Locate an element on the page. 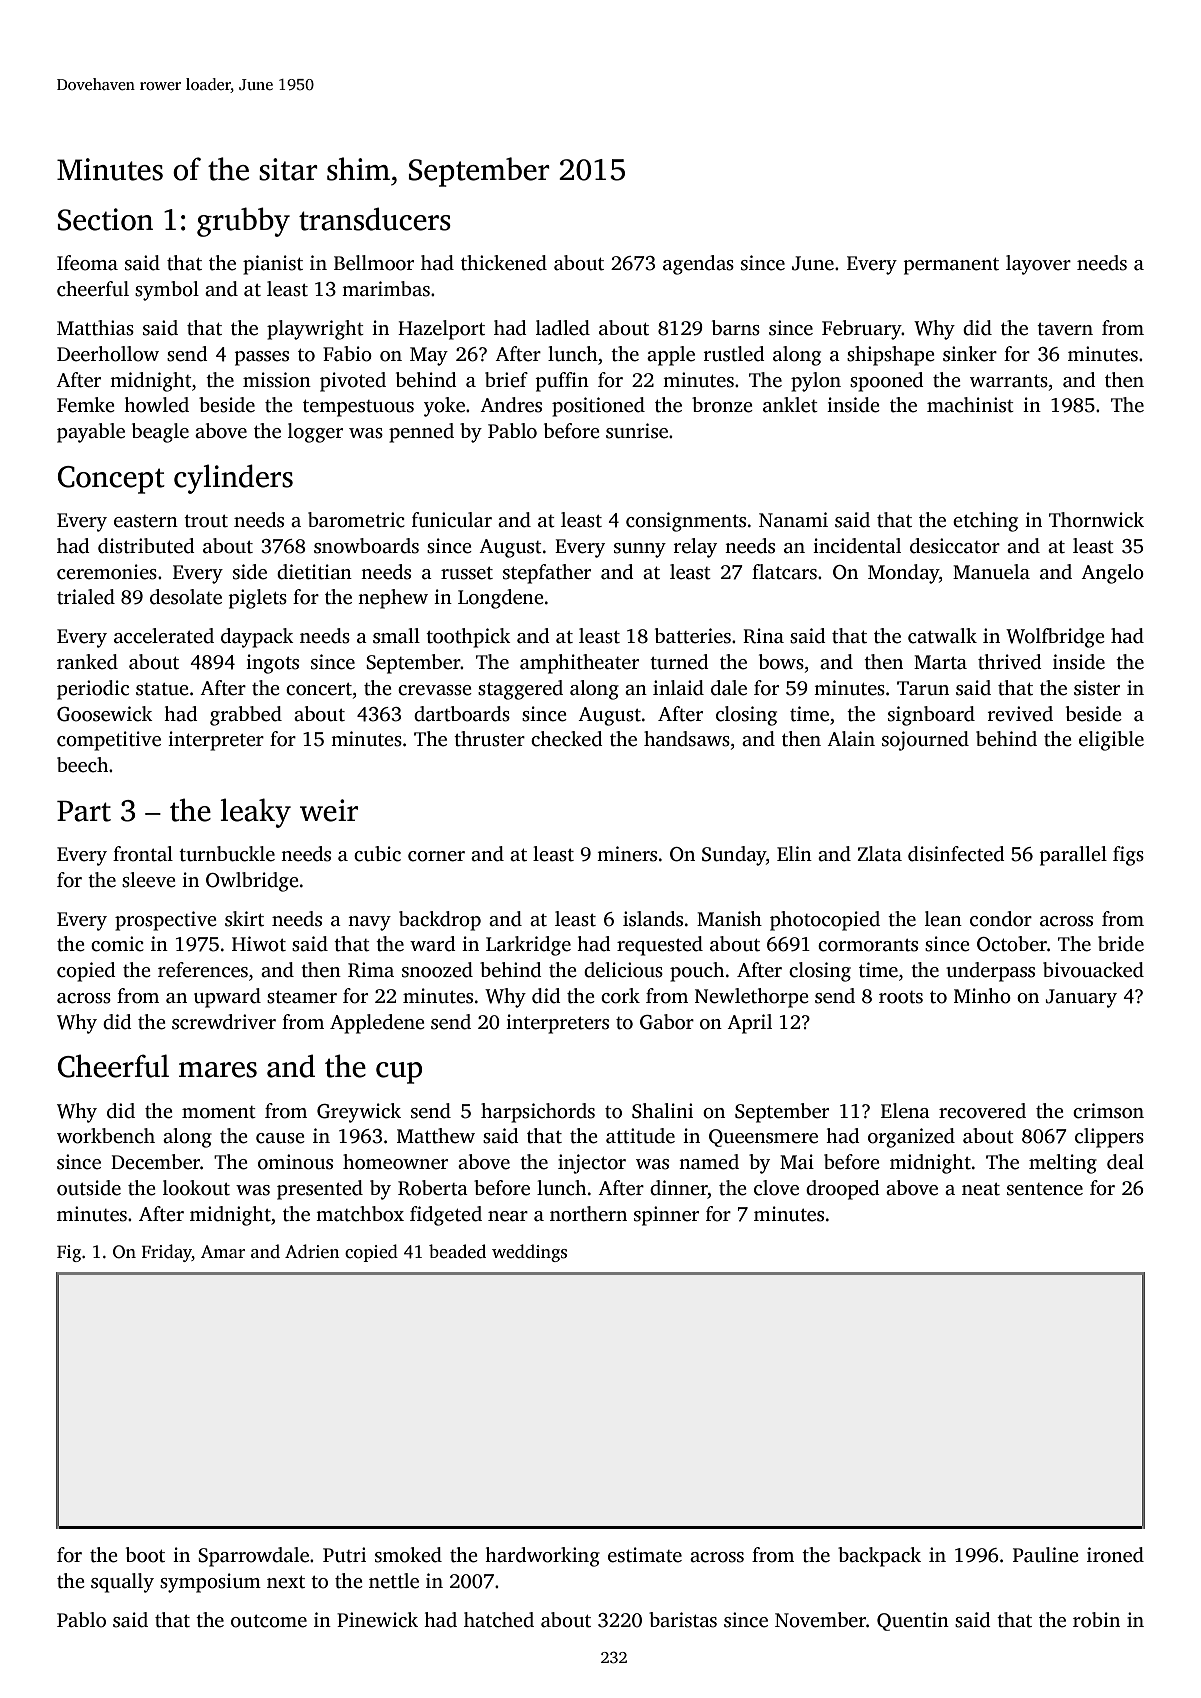 This document has height=1698, width=1201. grubby is located at coordinates (243, 222).
